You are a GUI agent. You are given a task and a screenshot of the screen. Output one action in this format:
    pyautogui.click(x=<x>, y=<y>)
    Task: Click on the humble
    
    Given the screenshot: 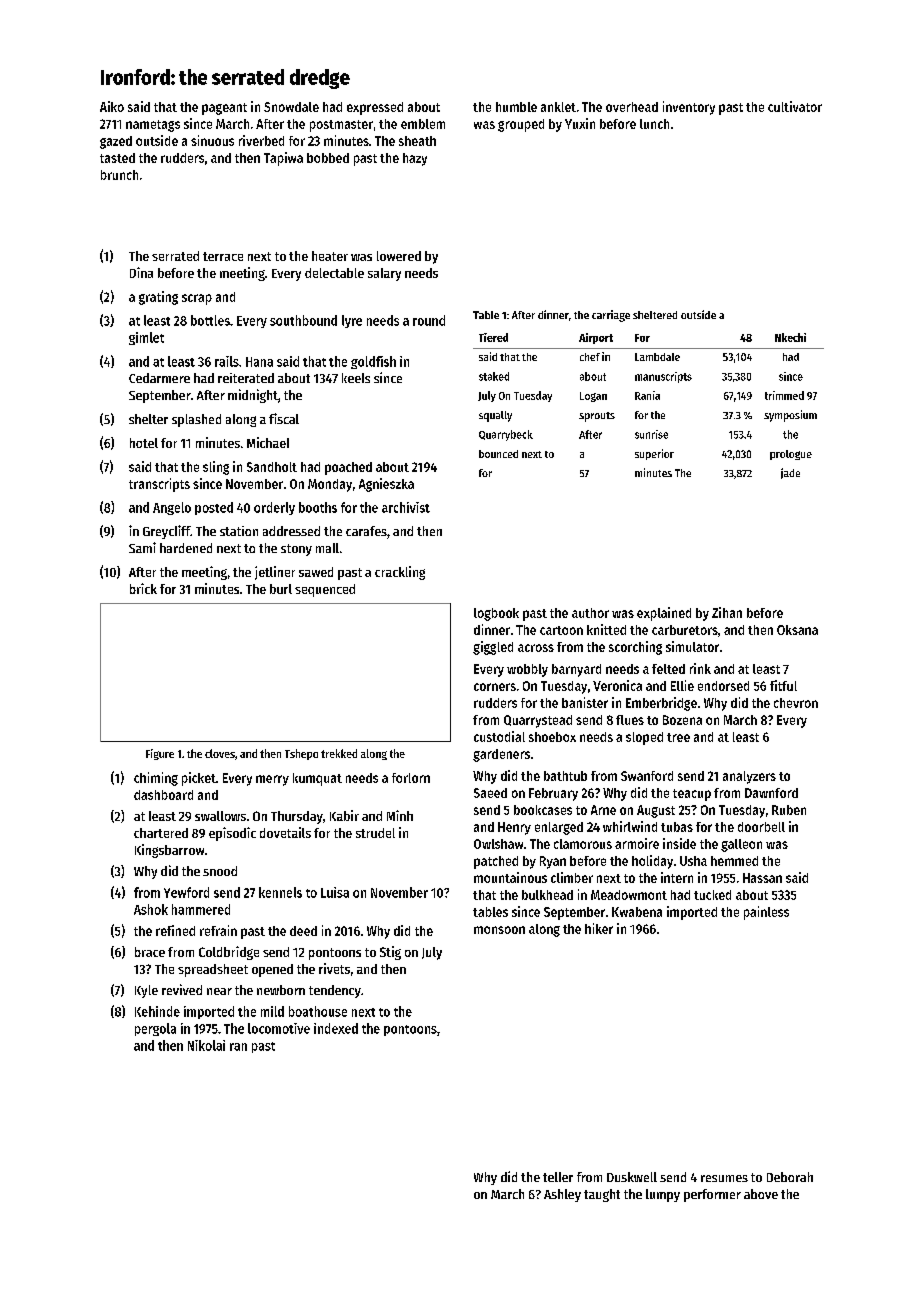 What is the action you would take?
    pyautogui.click(x=516, y=107)
